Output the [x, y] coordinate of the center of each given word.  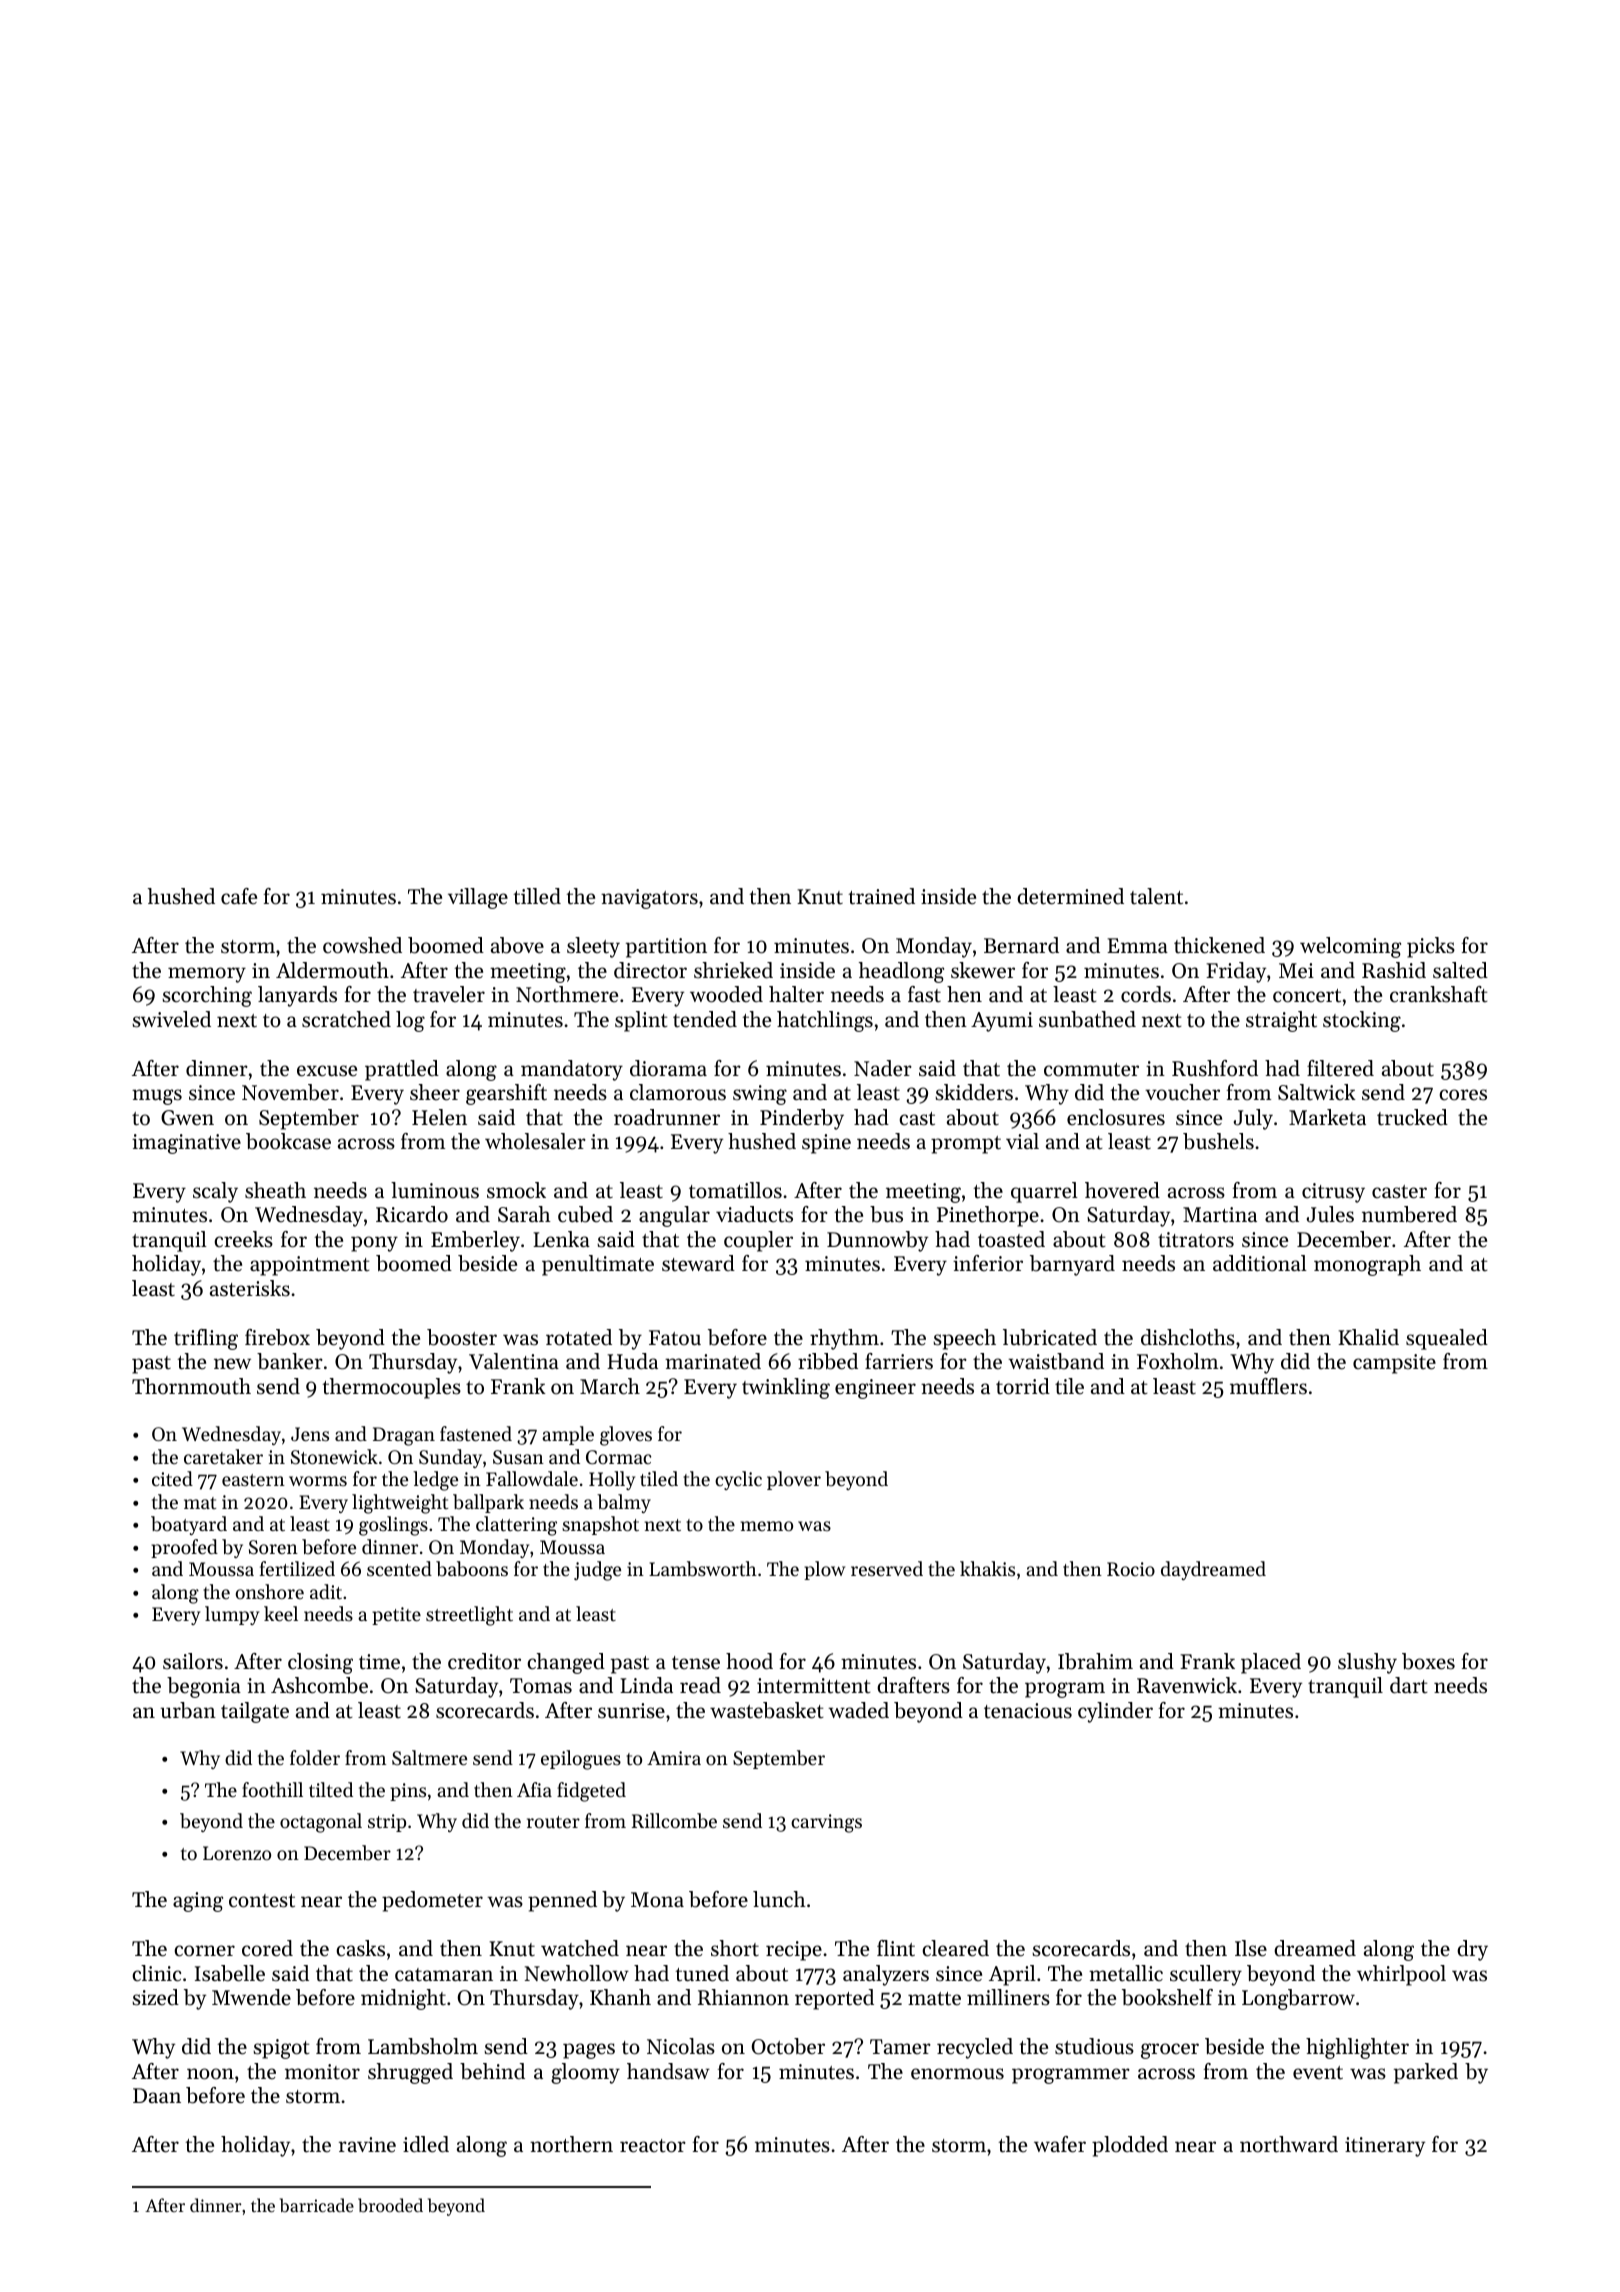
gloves [626, 1436]
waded [858, 1710]
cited [172, 1478]
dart [1408, 1685]
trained [881, 896]
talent [1156, 896]
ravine [367, 2145]
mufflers [1268, 1386]
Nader [883, 1068]
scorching [207, 996]
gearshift [506, 1094]
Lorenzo [237, 1853]
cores [1463, 1095]
